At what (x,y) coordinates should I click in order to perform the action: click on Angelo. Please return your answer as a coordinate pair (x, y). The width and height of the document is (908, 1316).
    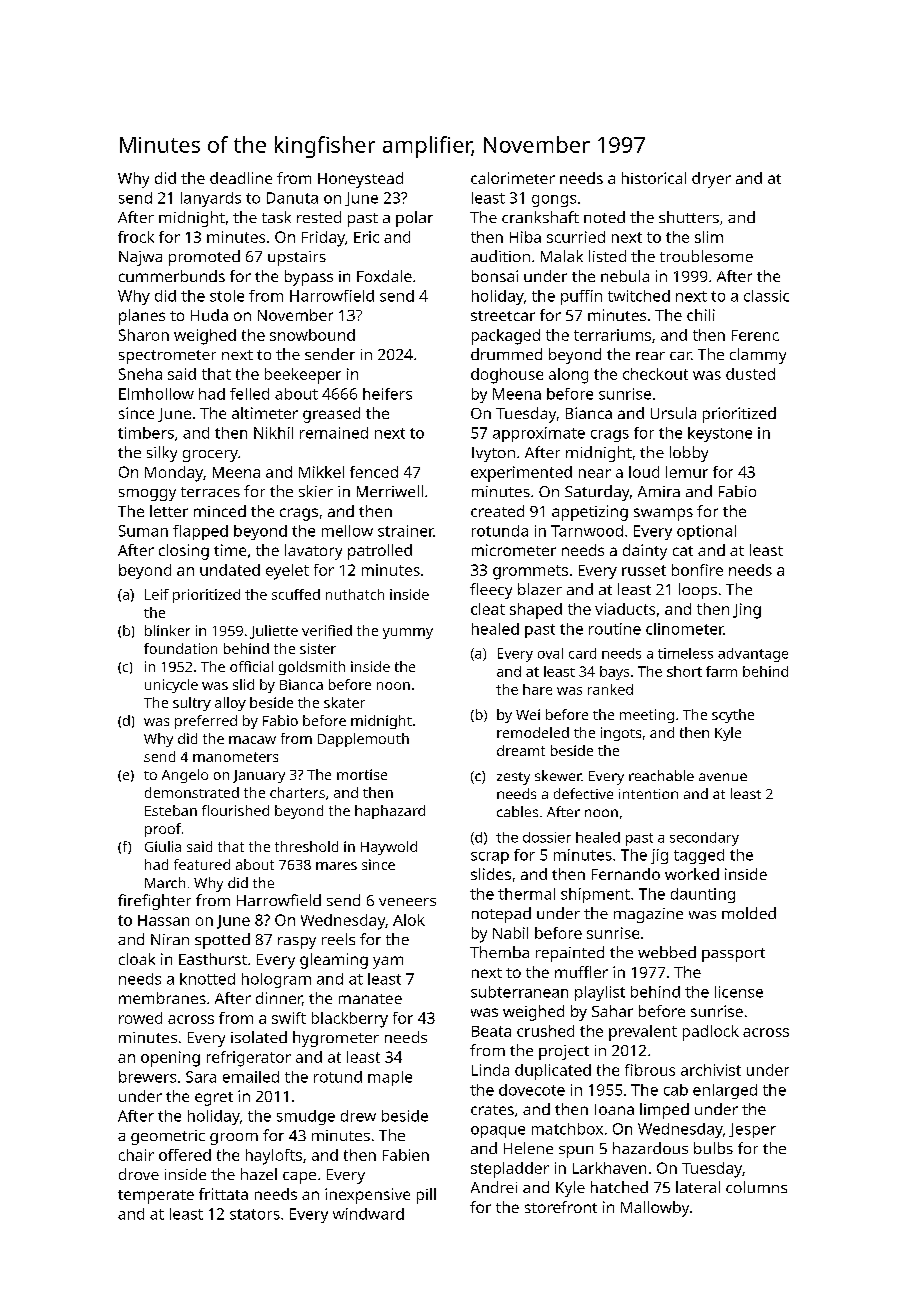
    Looking at the image, I should click on (185, 776).
